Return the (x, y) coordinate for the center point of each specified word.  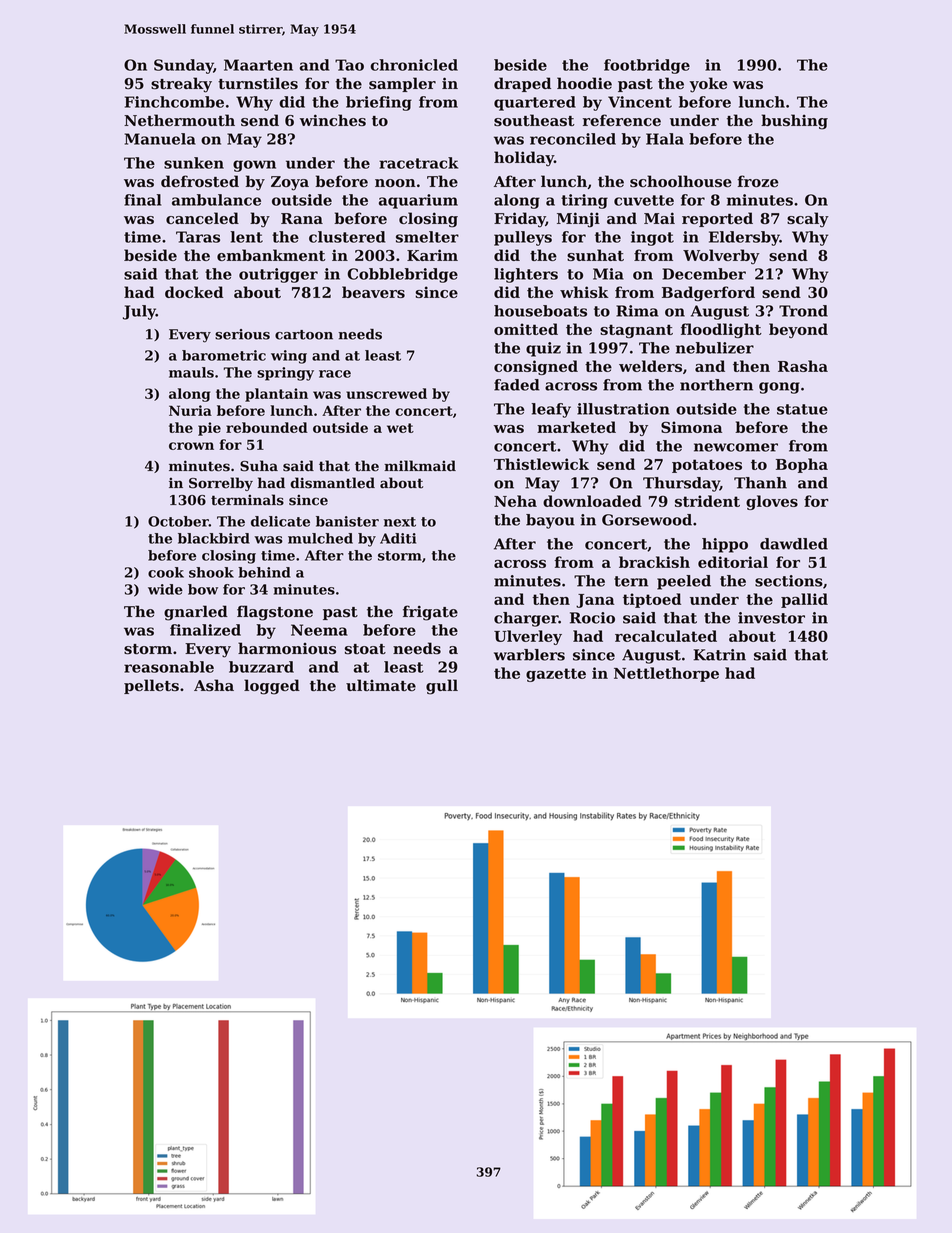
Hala (665, 139)
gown (254, 166)
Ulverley (528, 637)
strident (707, 501)
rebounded (267, 427)
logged (272, 687)
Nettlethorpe (666, 674)
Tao (349, 65)
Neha (515, 501)
